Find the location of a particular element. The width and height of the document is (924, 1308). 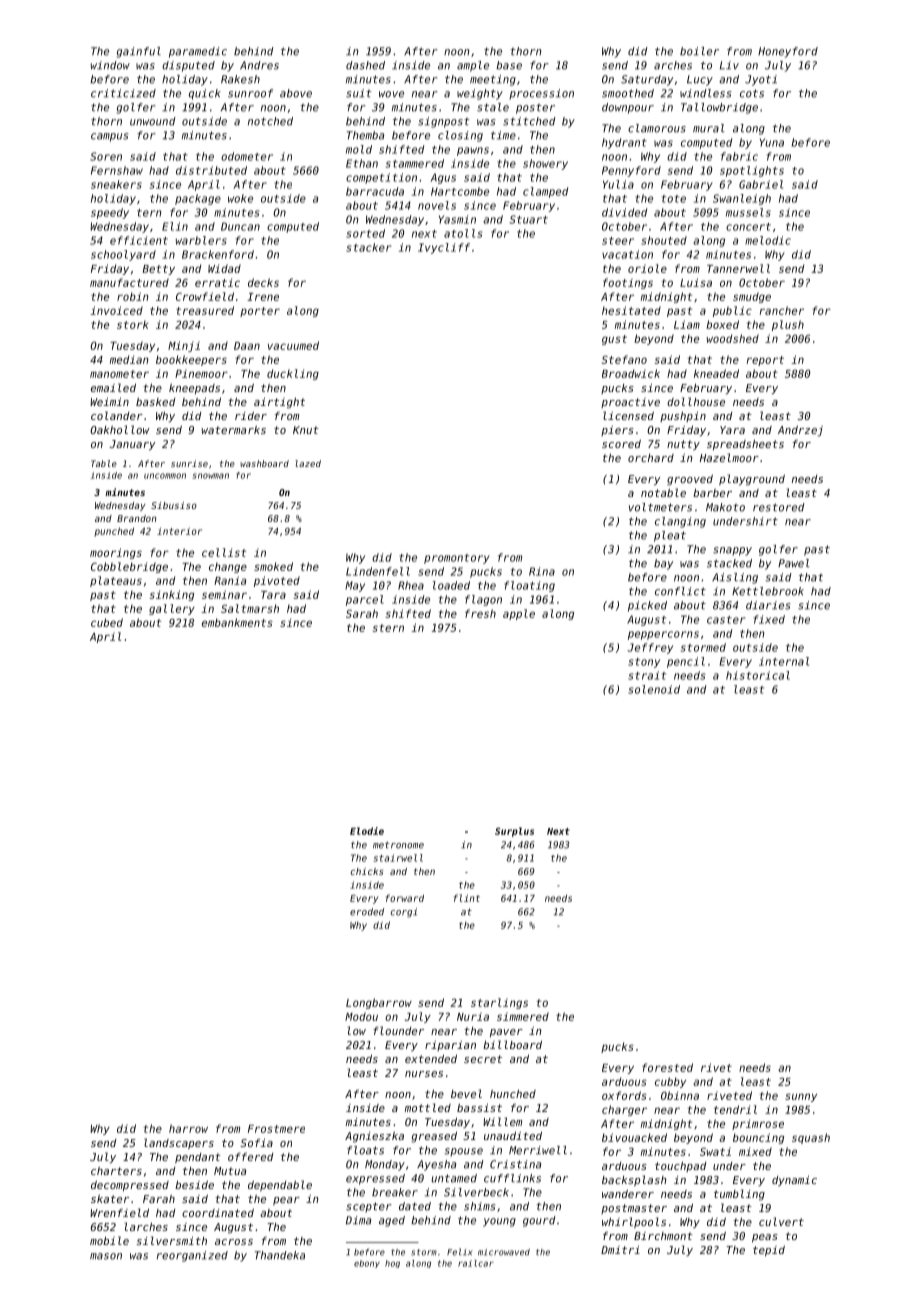

floats is located at coordinates (365, 1150).
